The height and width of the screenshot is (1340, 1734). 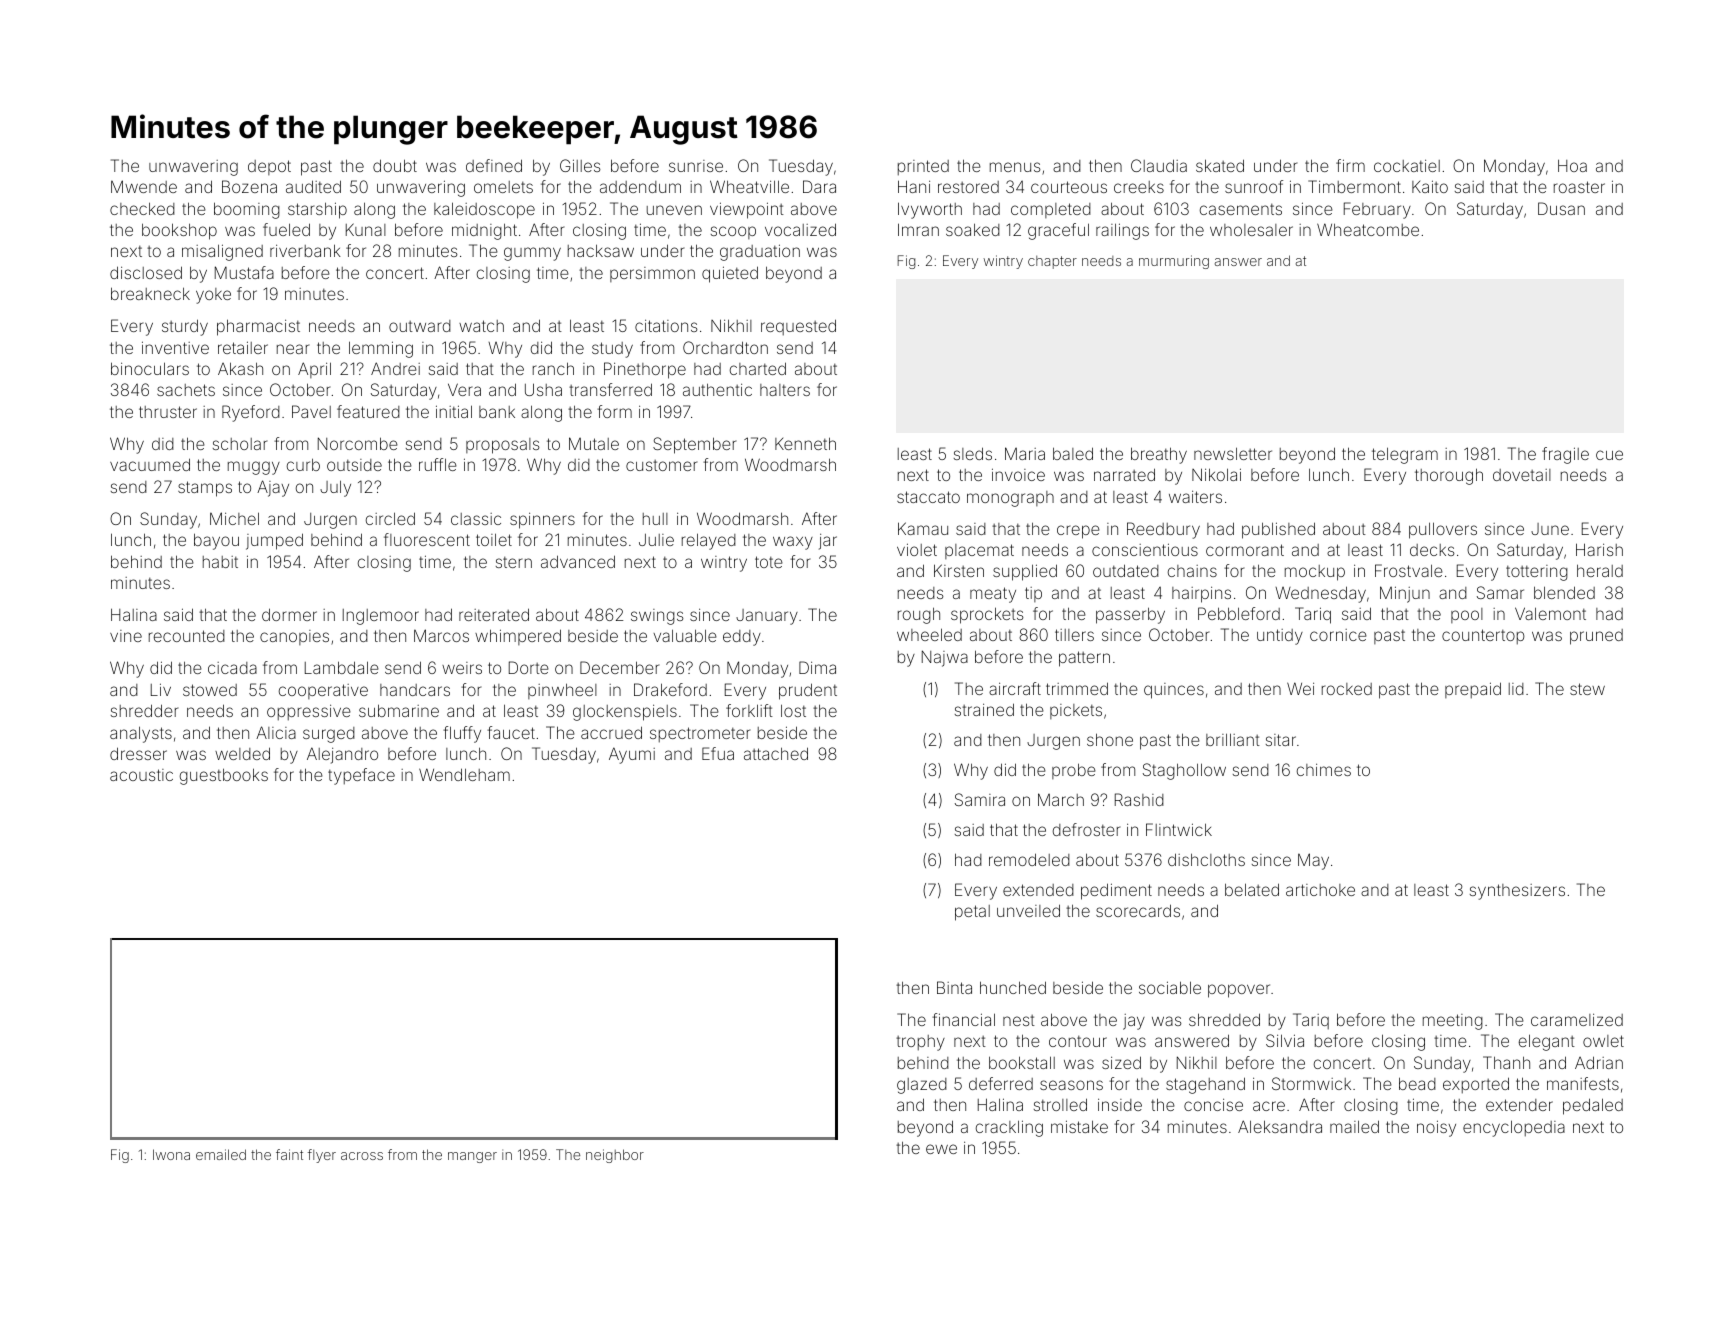 I want to click on ewe, so click(x=941, y=1149).
